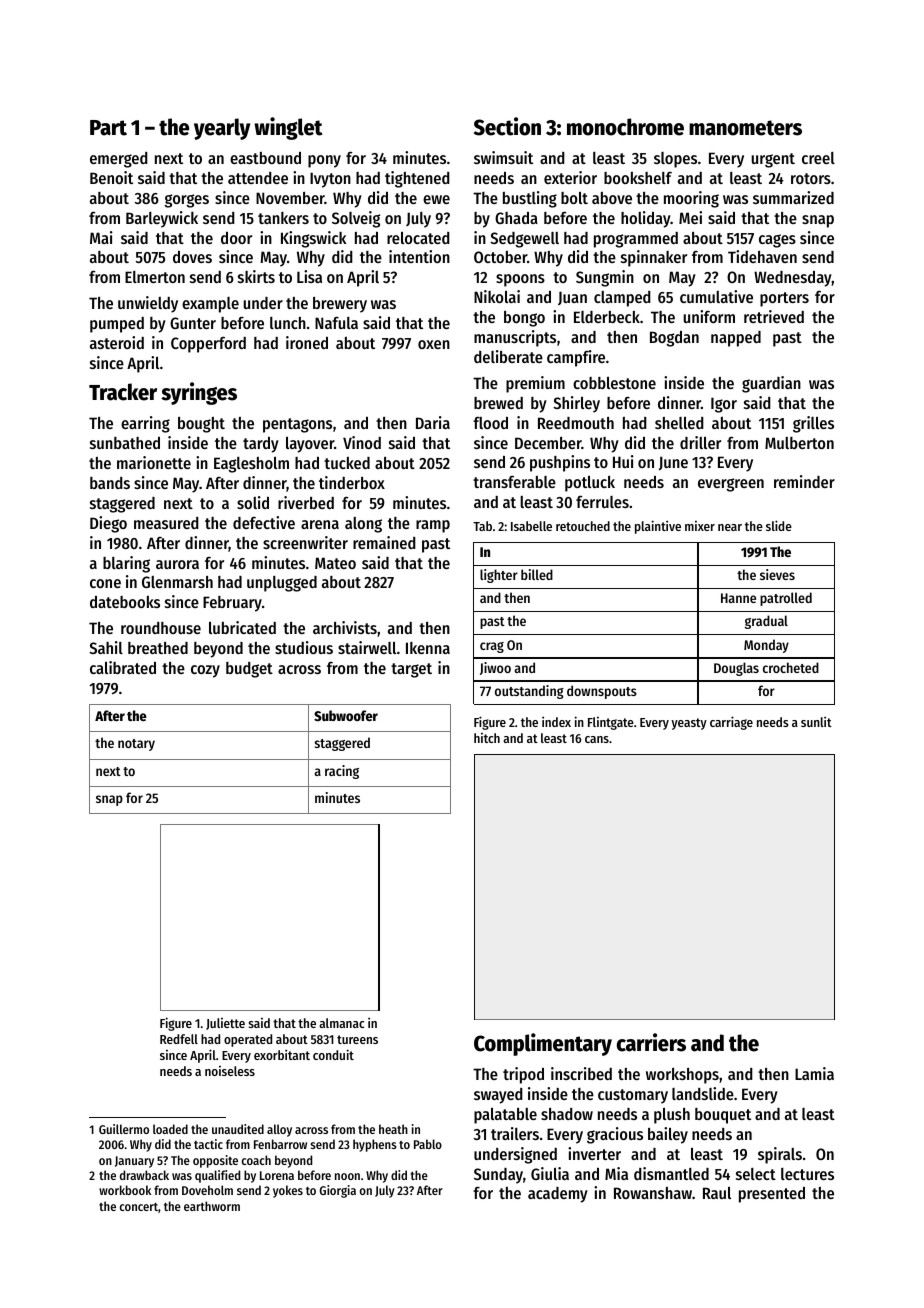 This image has width=924, height=1308. I want to click on Section, so click(507, 126).
